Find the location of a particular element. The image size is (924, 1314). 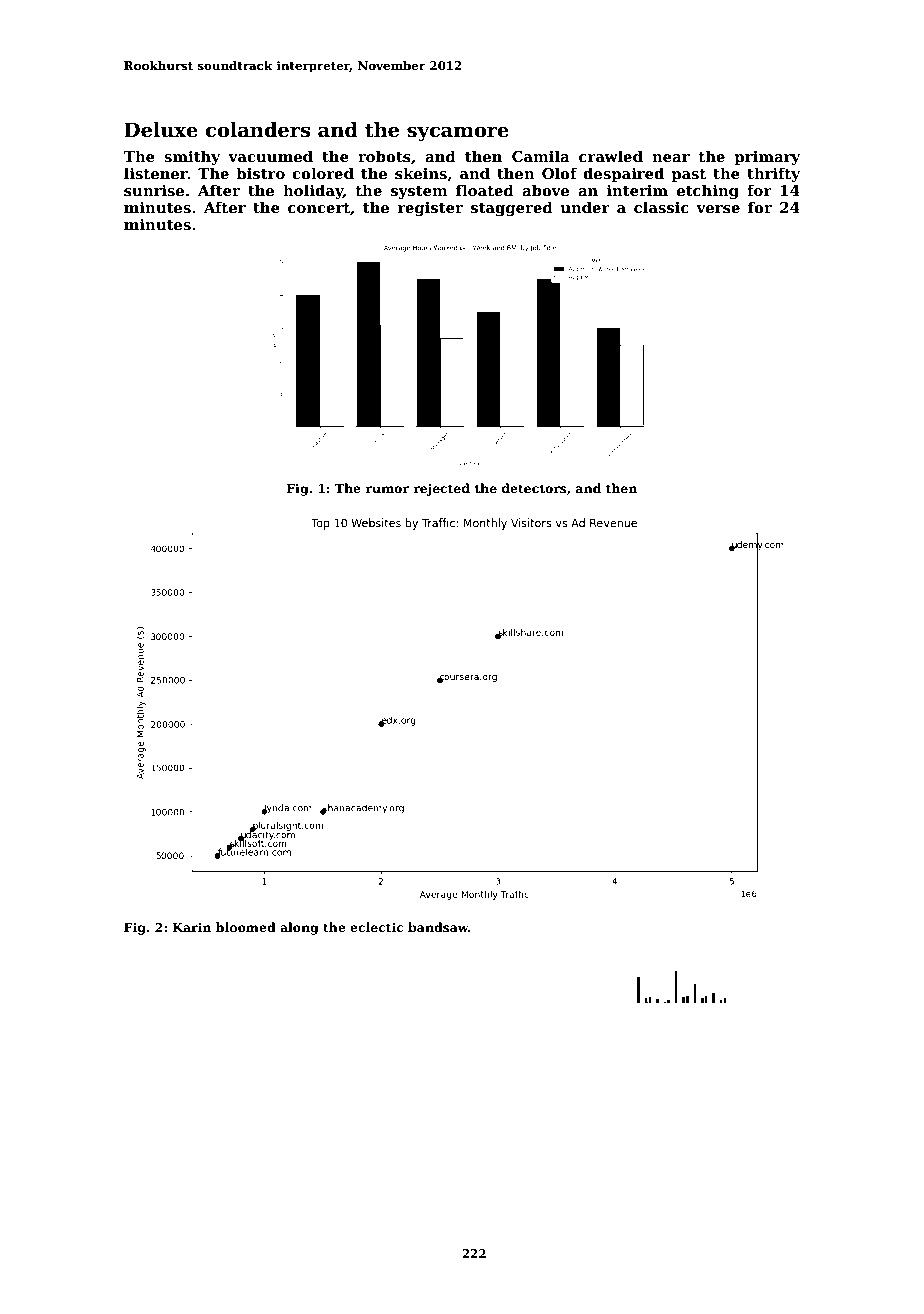

rejected is located at coordinates (441, 489).
